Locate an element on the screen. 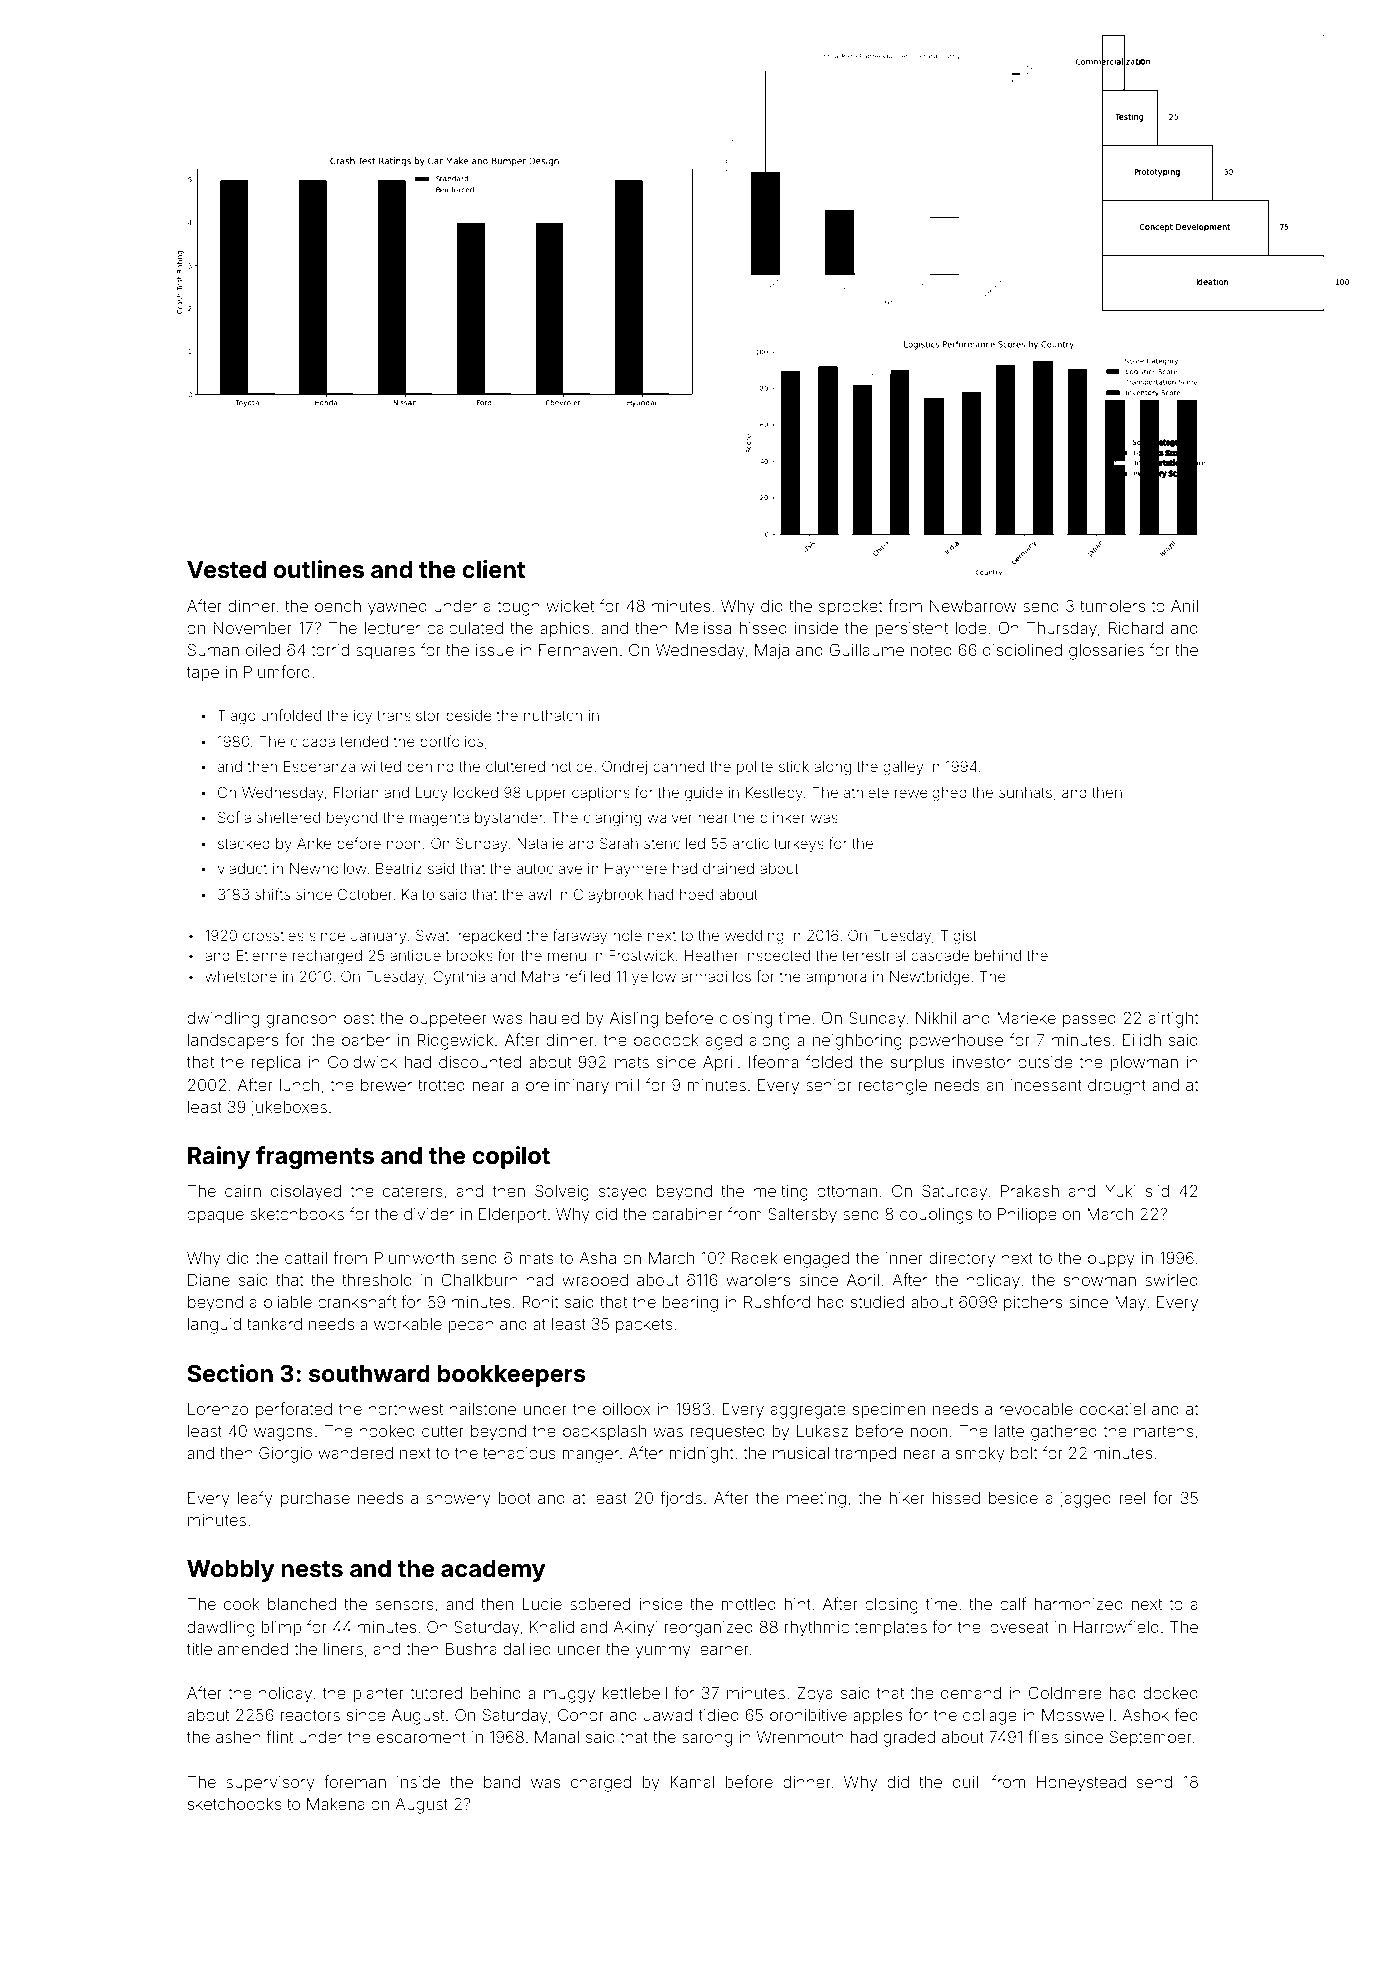 The height and width of the screenshot is (1969, 1386). trotted is located at coordinates (441, 1085).
